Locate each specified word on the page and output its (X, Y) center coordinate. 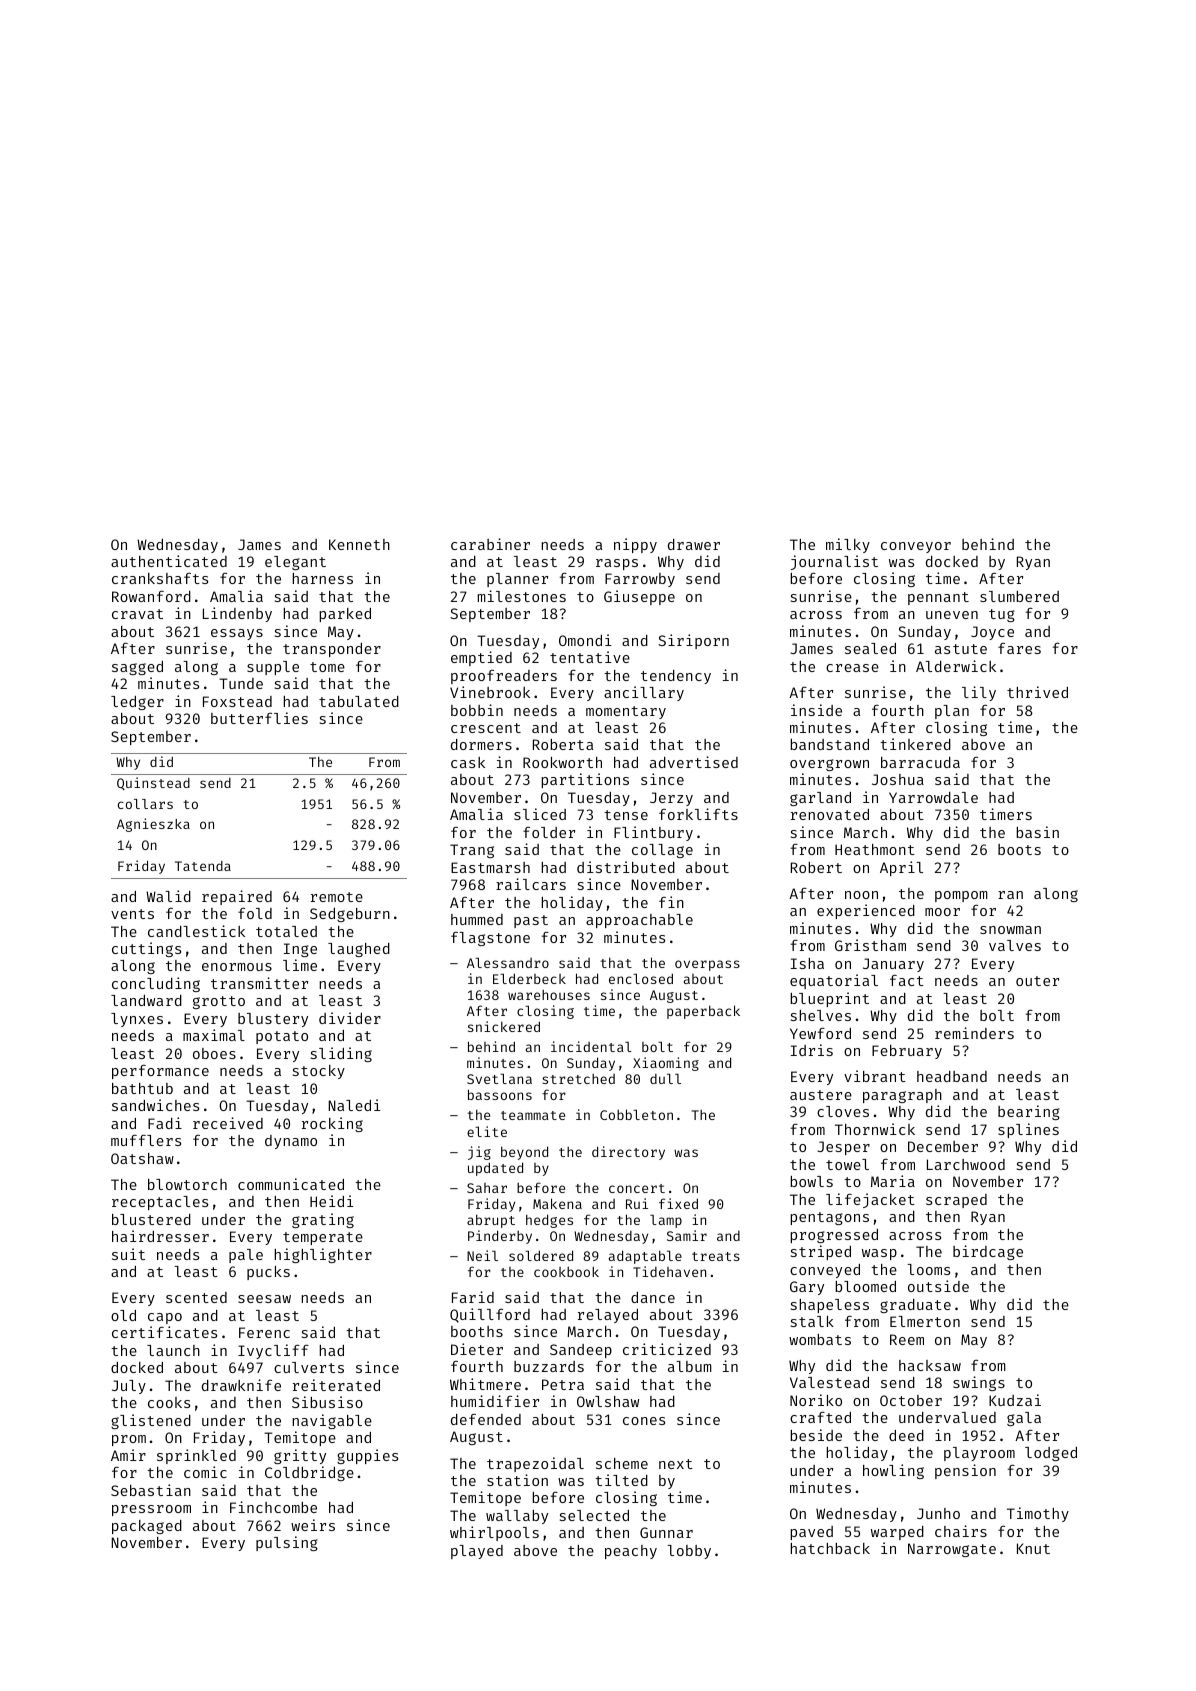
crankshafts (160, 578)
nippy (635, 545)
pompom (961, 896)
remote (337, 897)
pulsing (287, 1543)
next (676, 1464)
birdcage (988, 1252)
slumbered (1019, 596)
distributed (626, 867)
